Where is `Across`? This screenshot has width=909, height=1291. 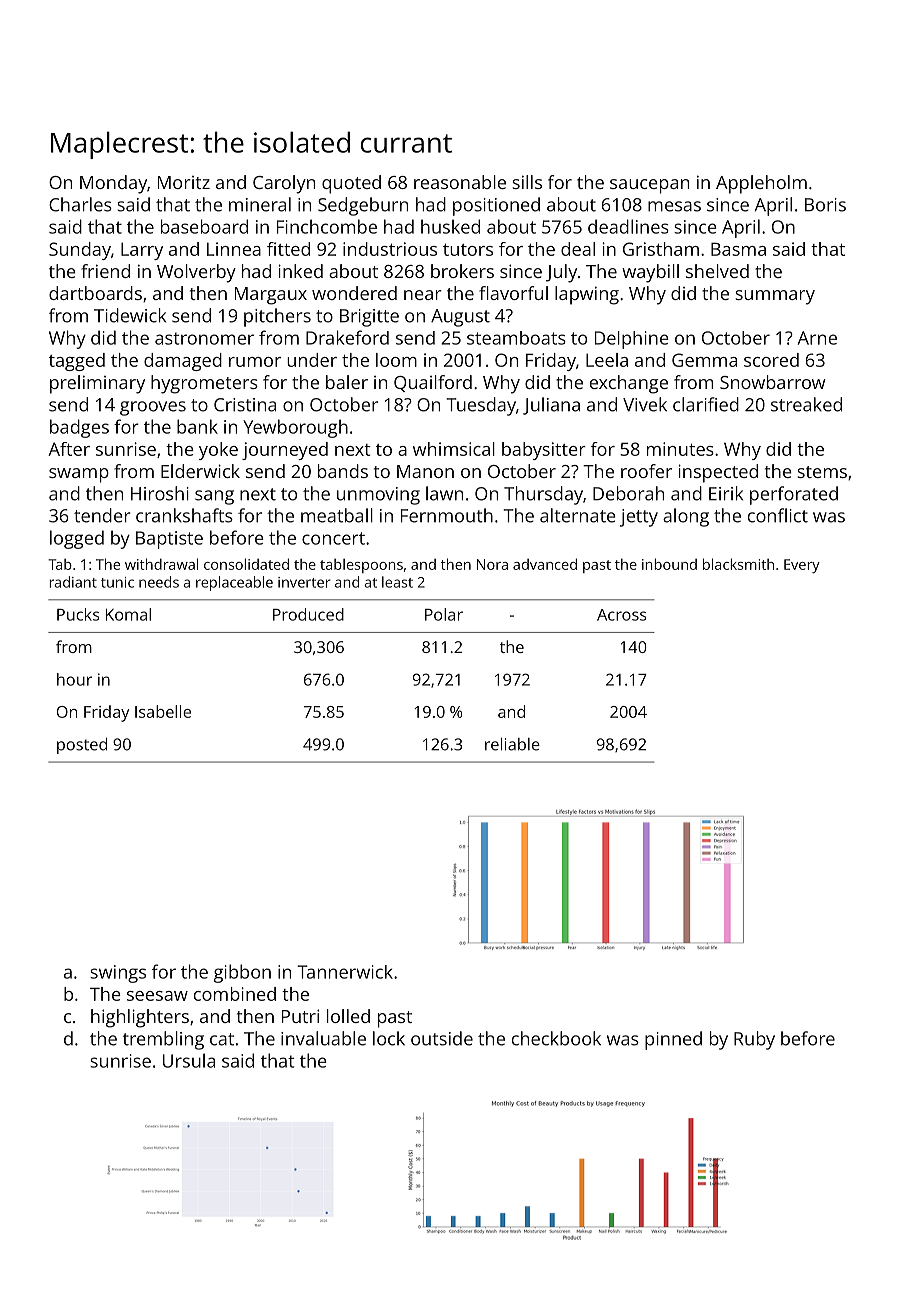
Across is located at coordinates (621, 615).
